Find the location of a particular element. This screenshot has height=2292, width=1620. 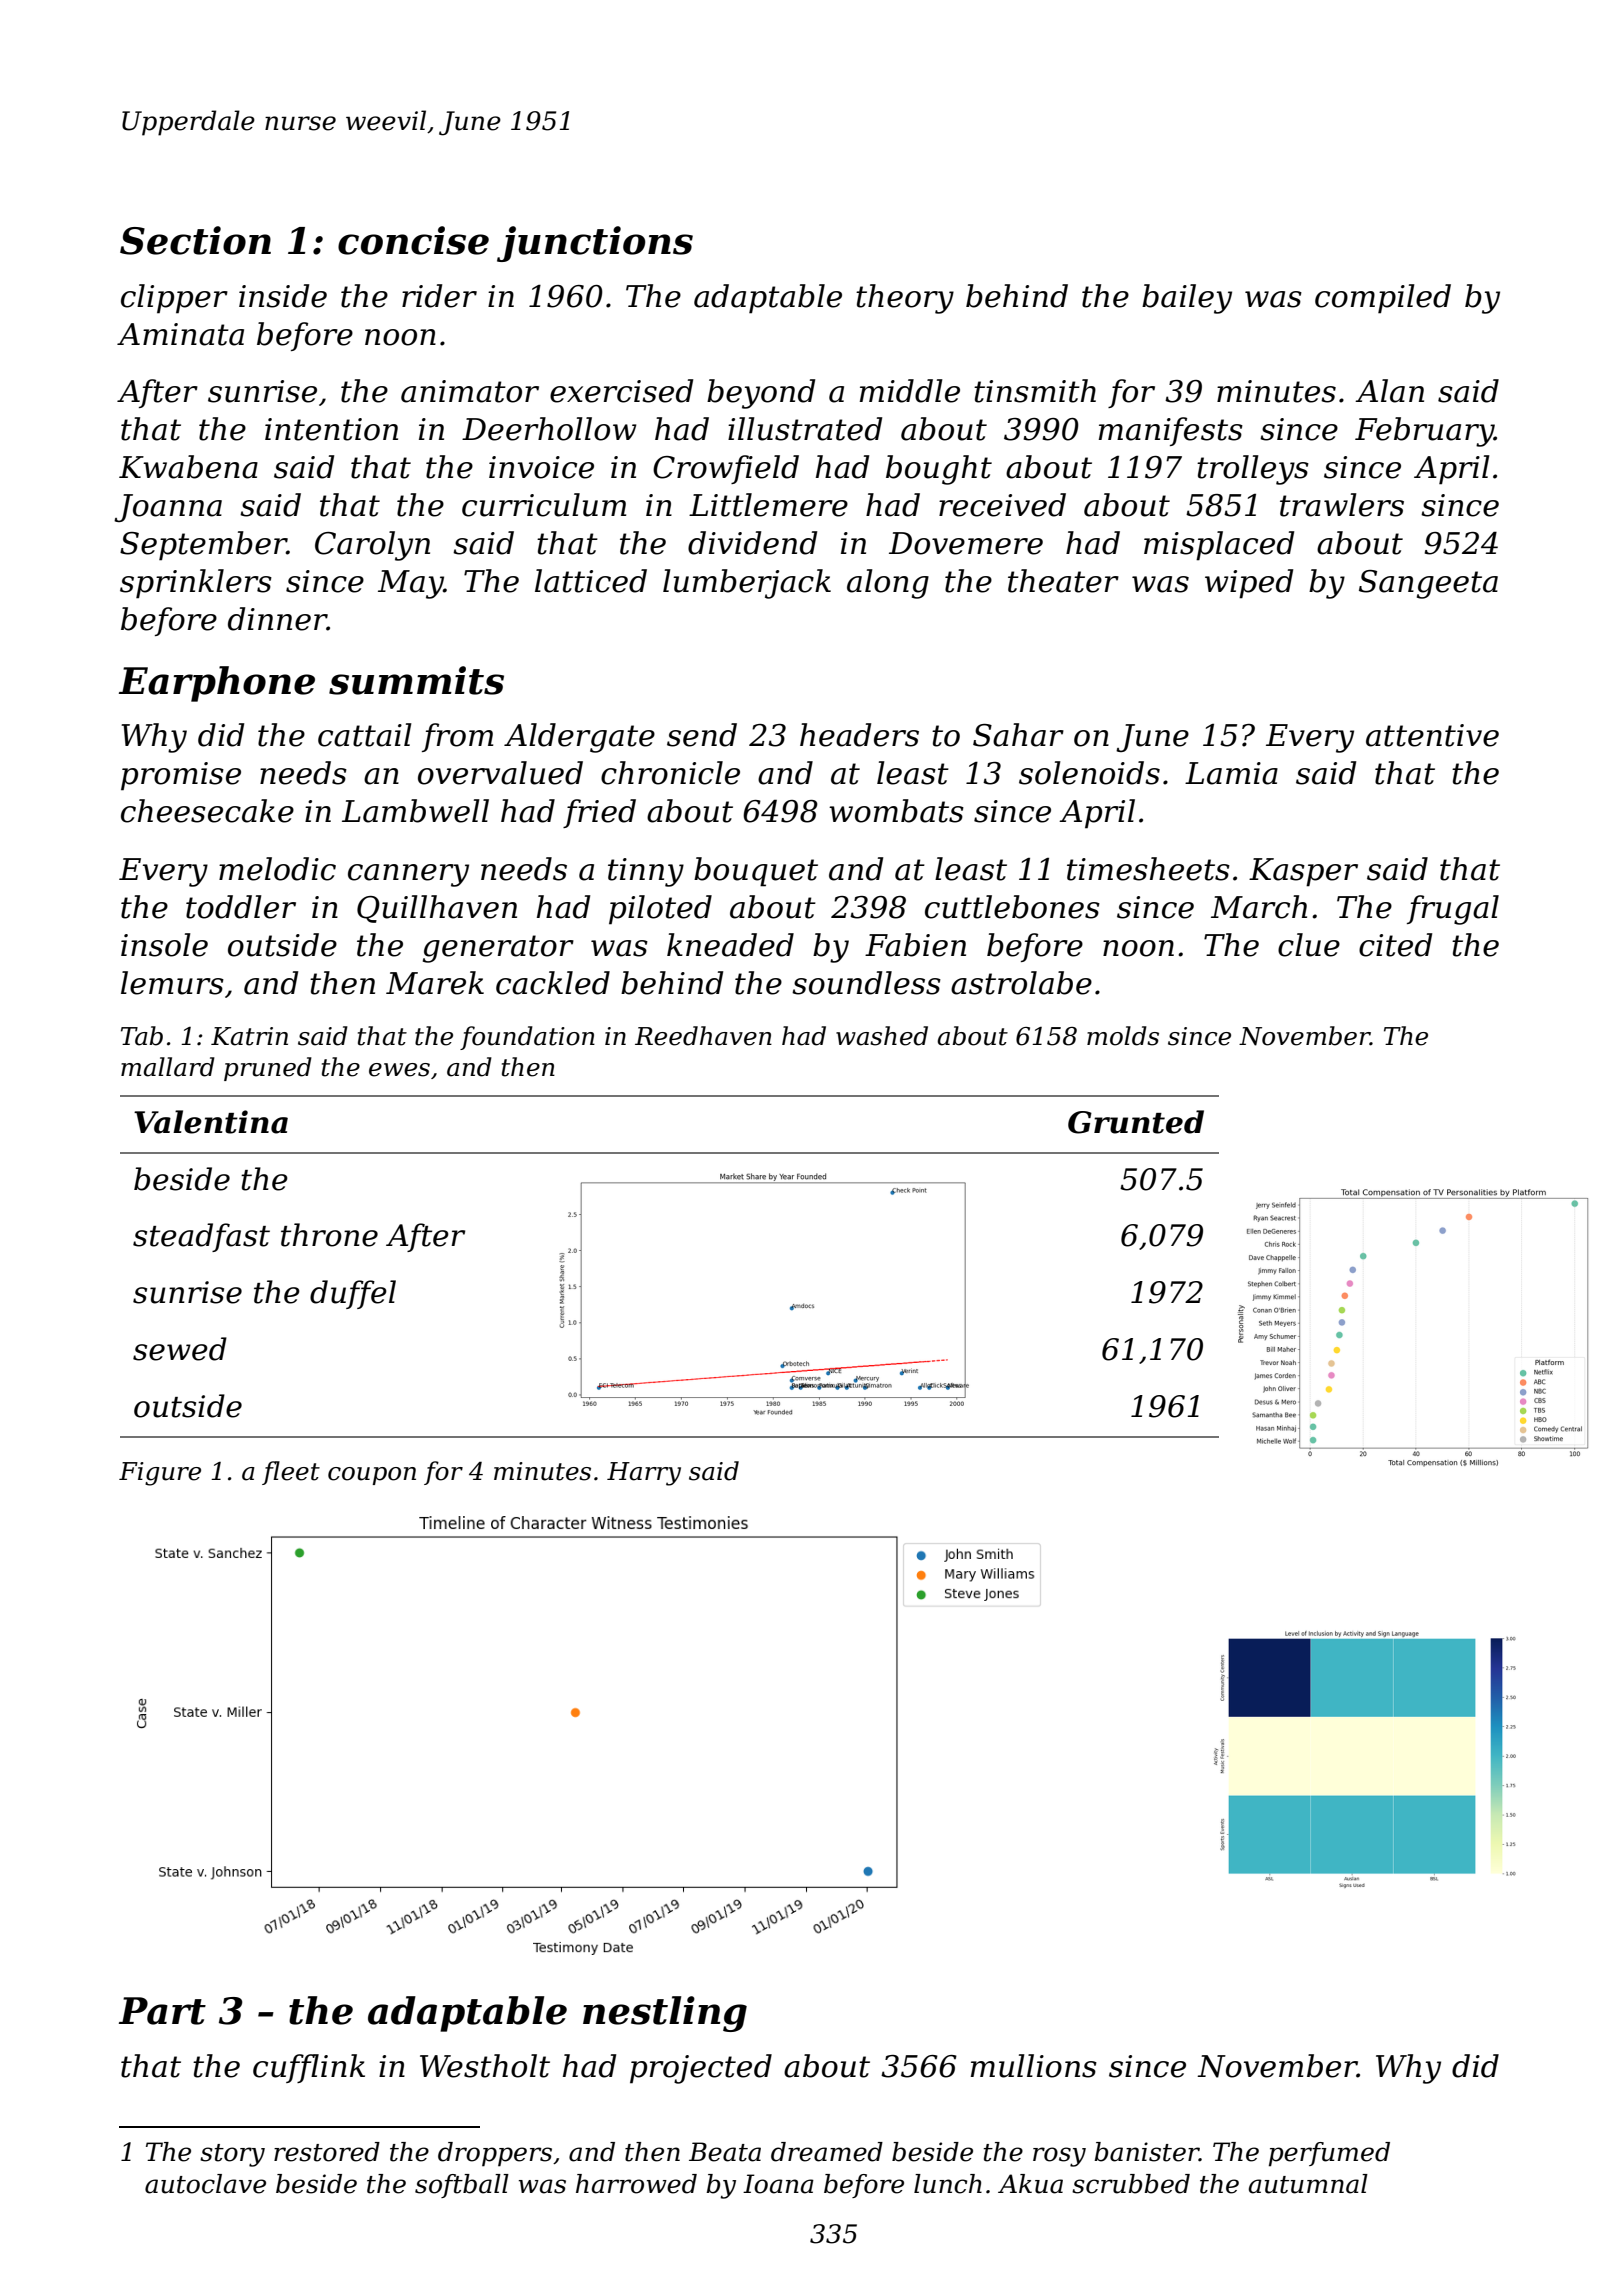

intention is located at coordinates (331, 429).
